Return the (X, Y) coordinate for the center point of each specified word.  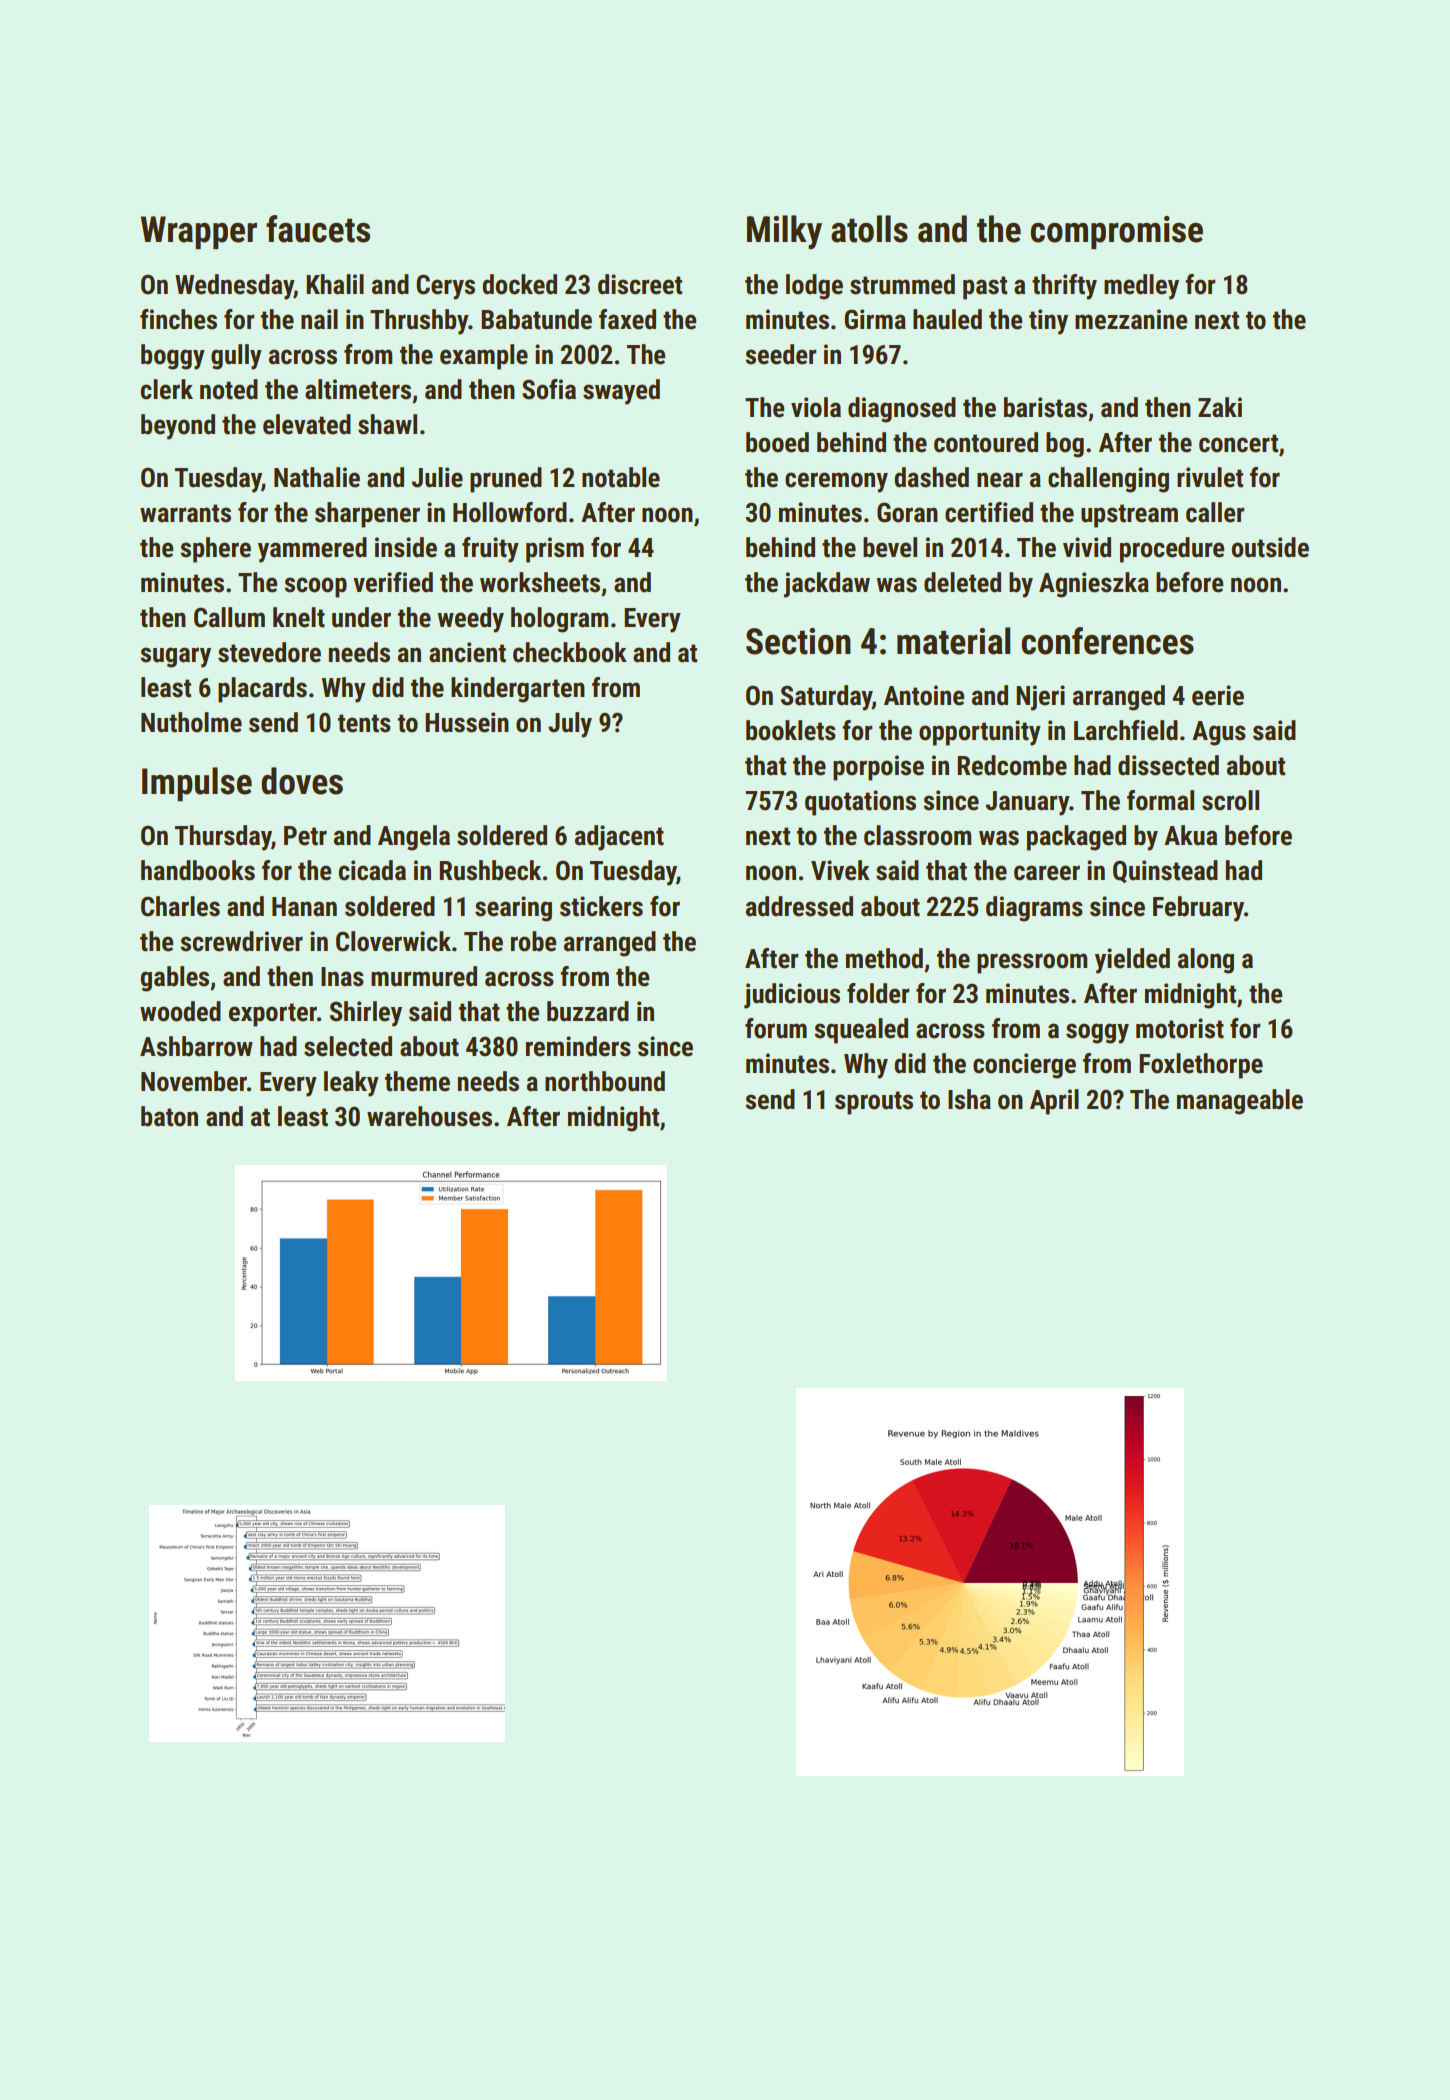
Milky (784, 232)
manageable (1240, 1102)
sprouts (874, 1103)
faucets (318, 229)
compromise (1116, 232)
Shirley (366, 1014)
